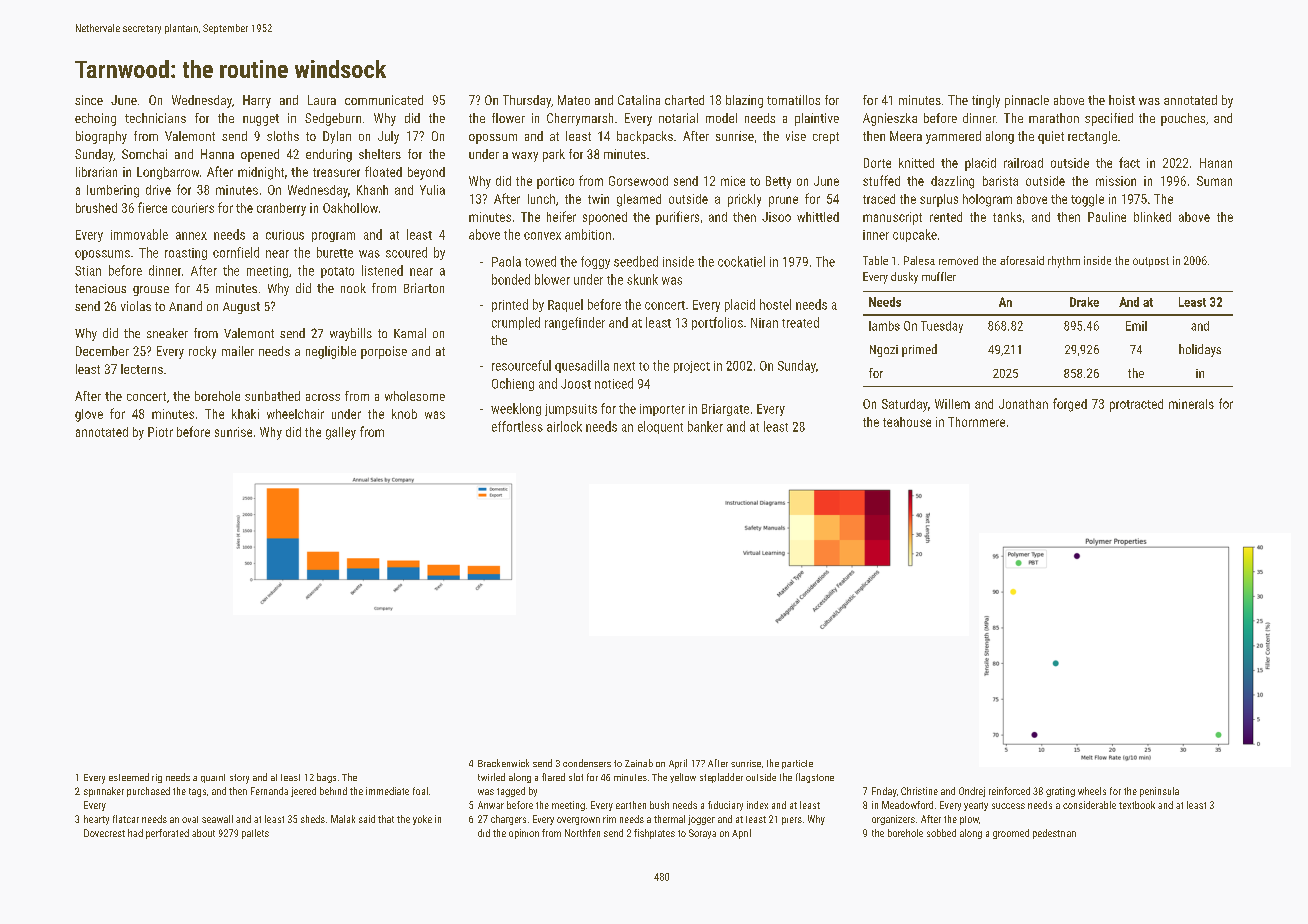  I want to click on about, so click(203, 833).
